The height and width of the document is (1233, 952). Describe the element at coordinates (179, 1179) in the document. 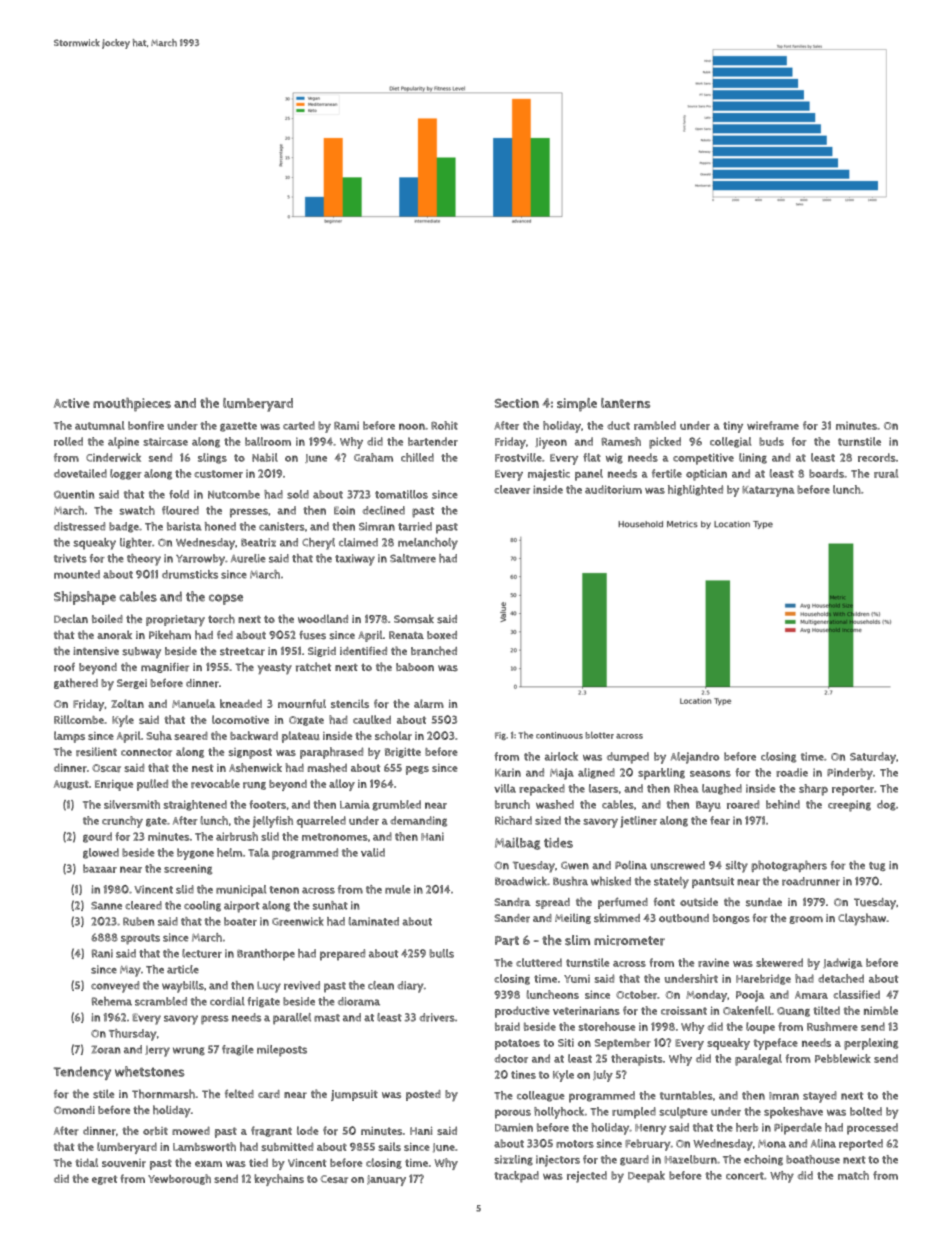

I see `Yewborough` at that location.
